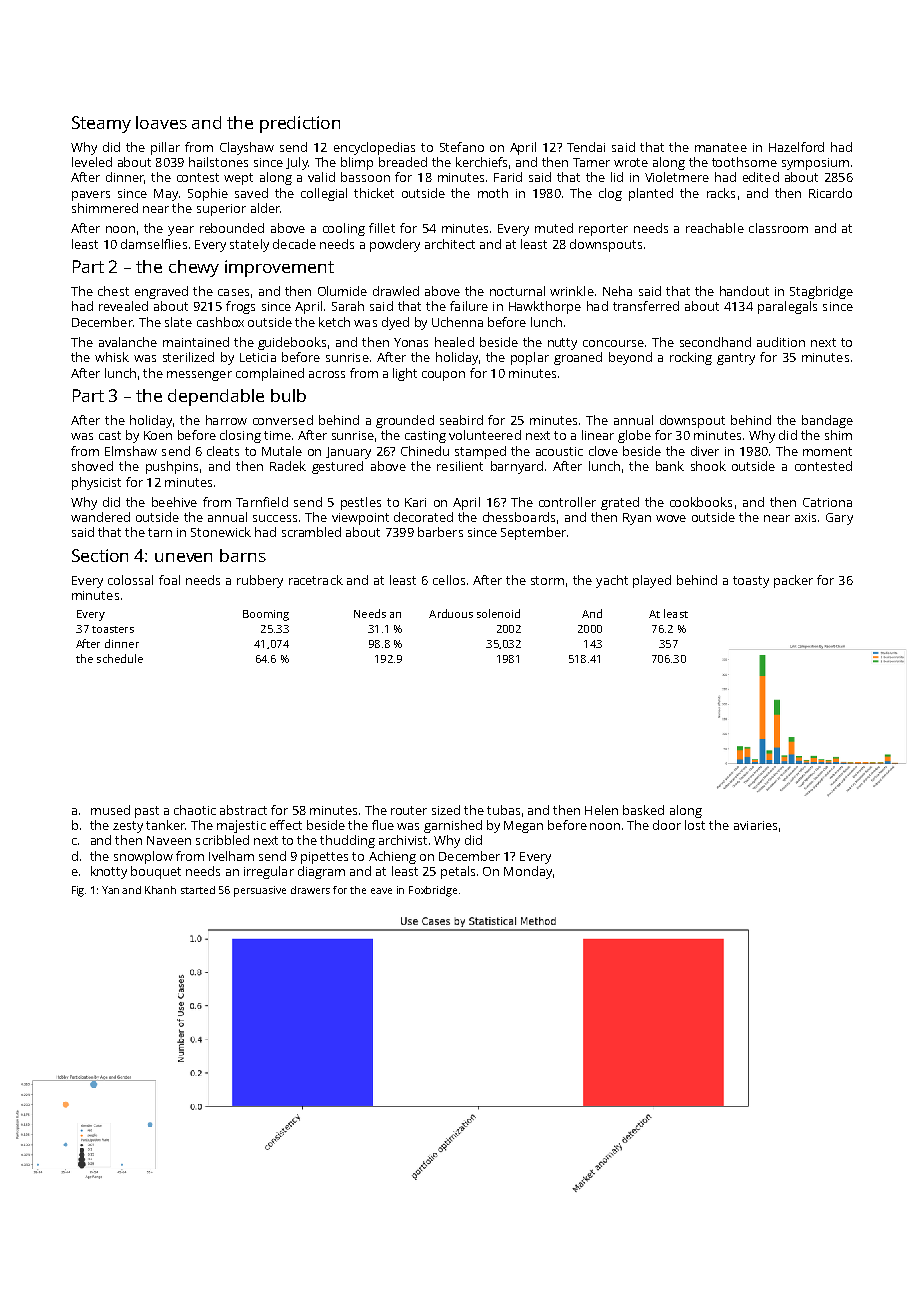 This screenshot has height=1308, width=924. I want to click on Tendai, so click(586, 147).
